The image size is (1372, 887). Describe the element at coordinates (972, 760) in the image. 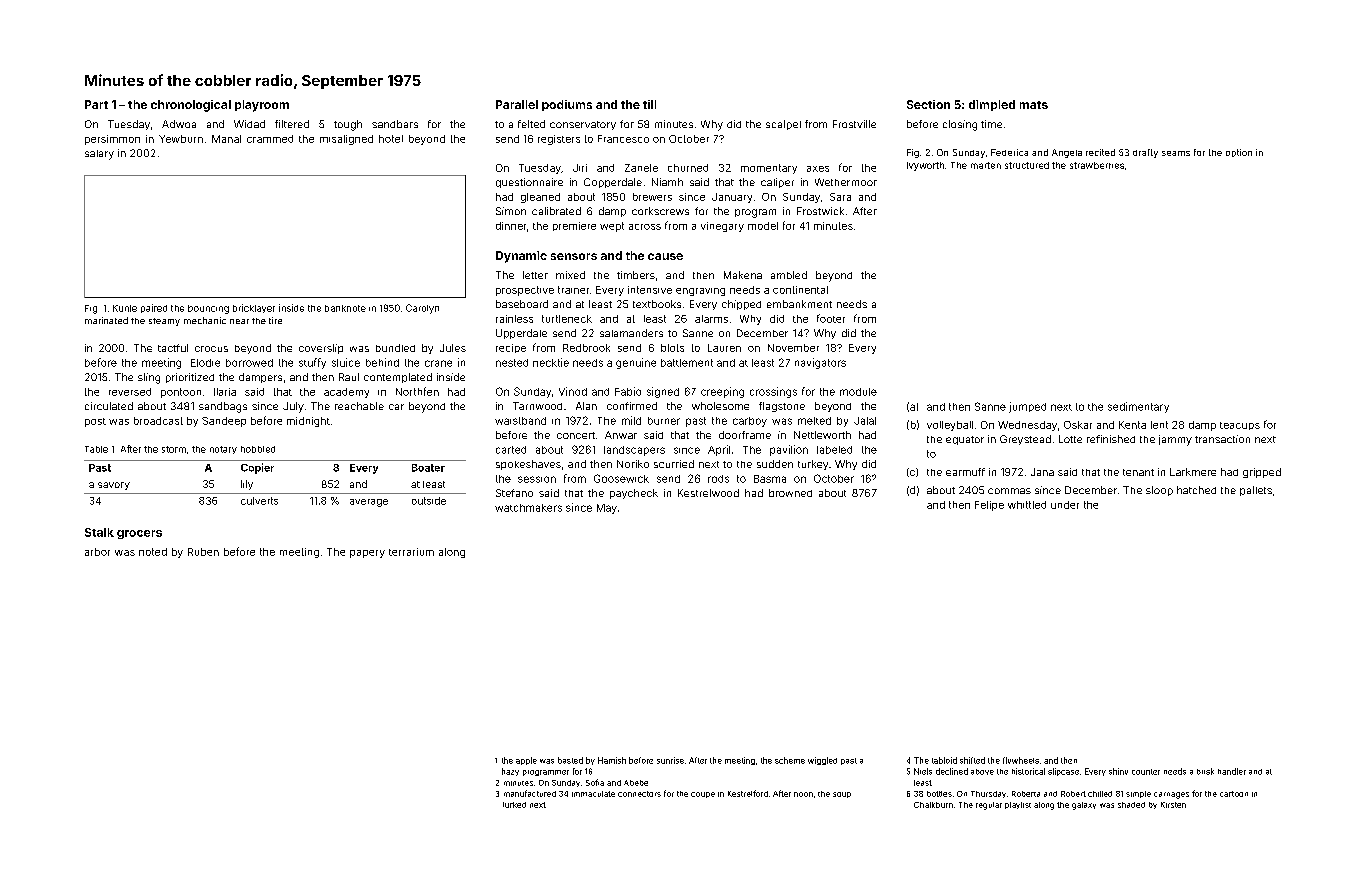

I see `shifted` at that location.
